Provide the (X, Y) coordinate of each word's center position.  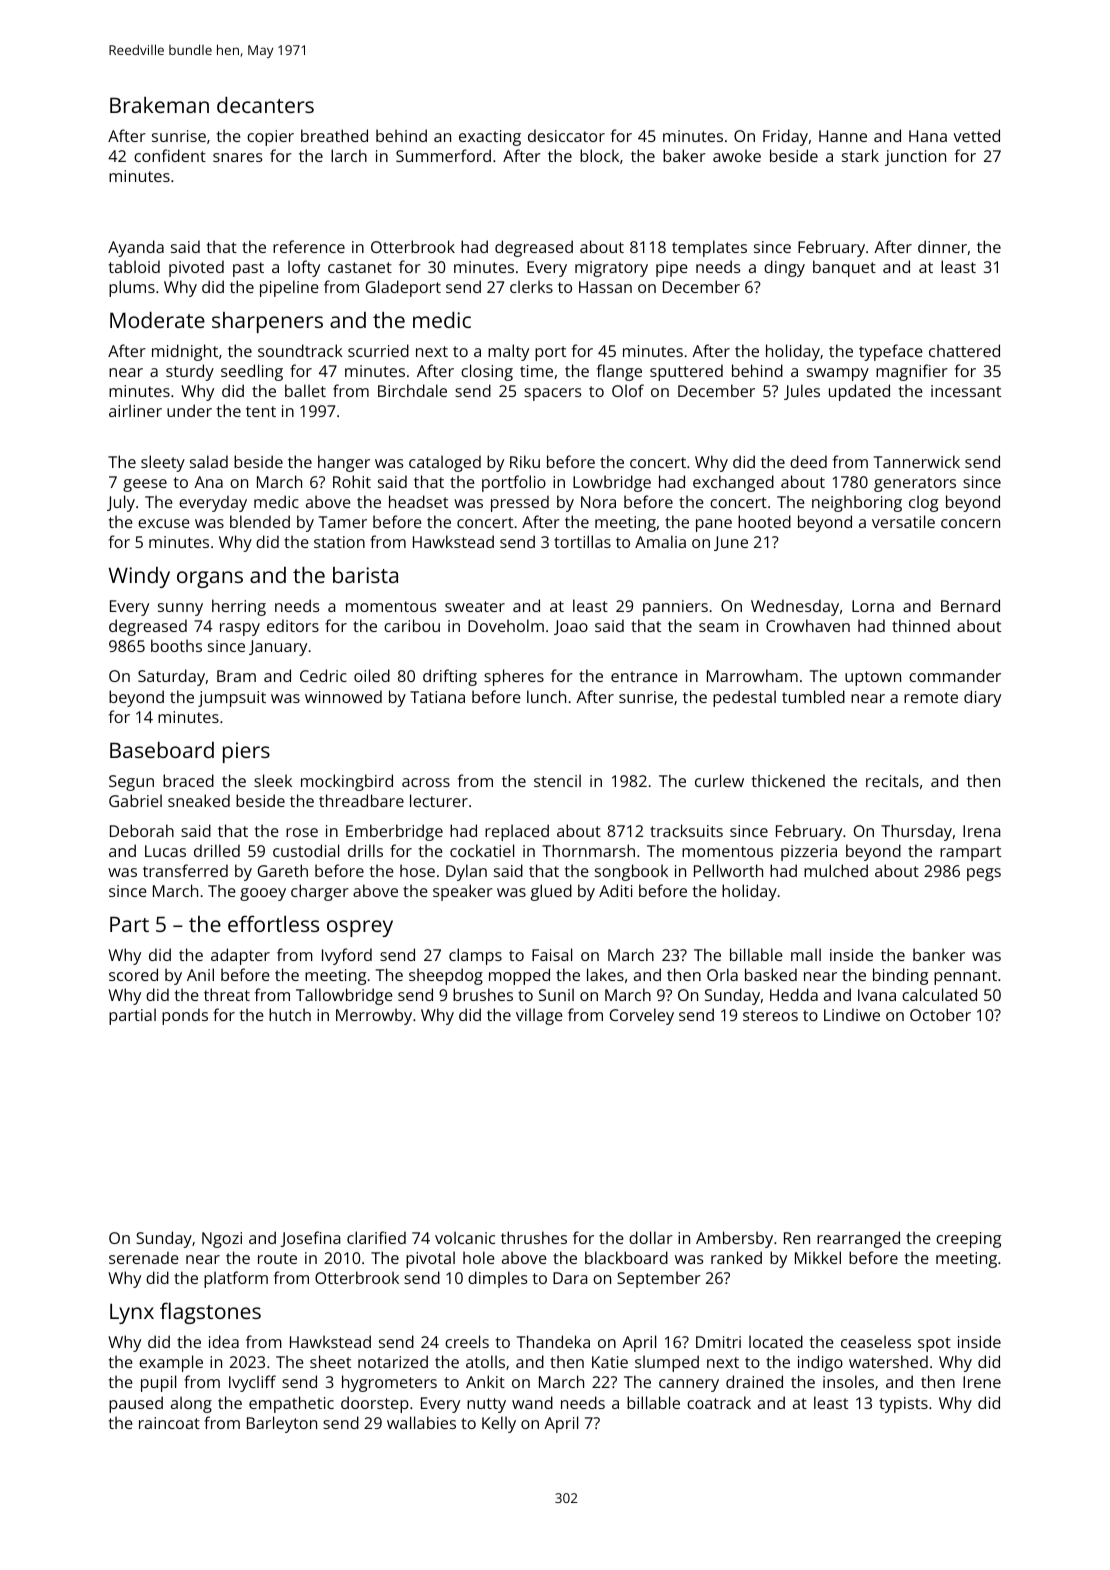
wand (532, 1402)
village (539, 1016)
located (776, 1341)
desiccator (566, 135)
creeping (968, 1240)
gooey (263, 894)
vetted (976, 135)
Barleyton (282, 1424)
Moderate (157, 320)
